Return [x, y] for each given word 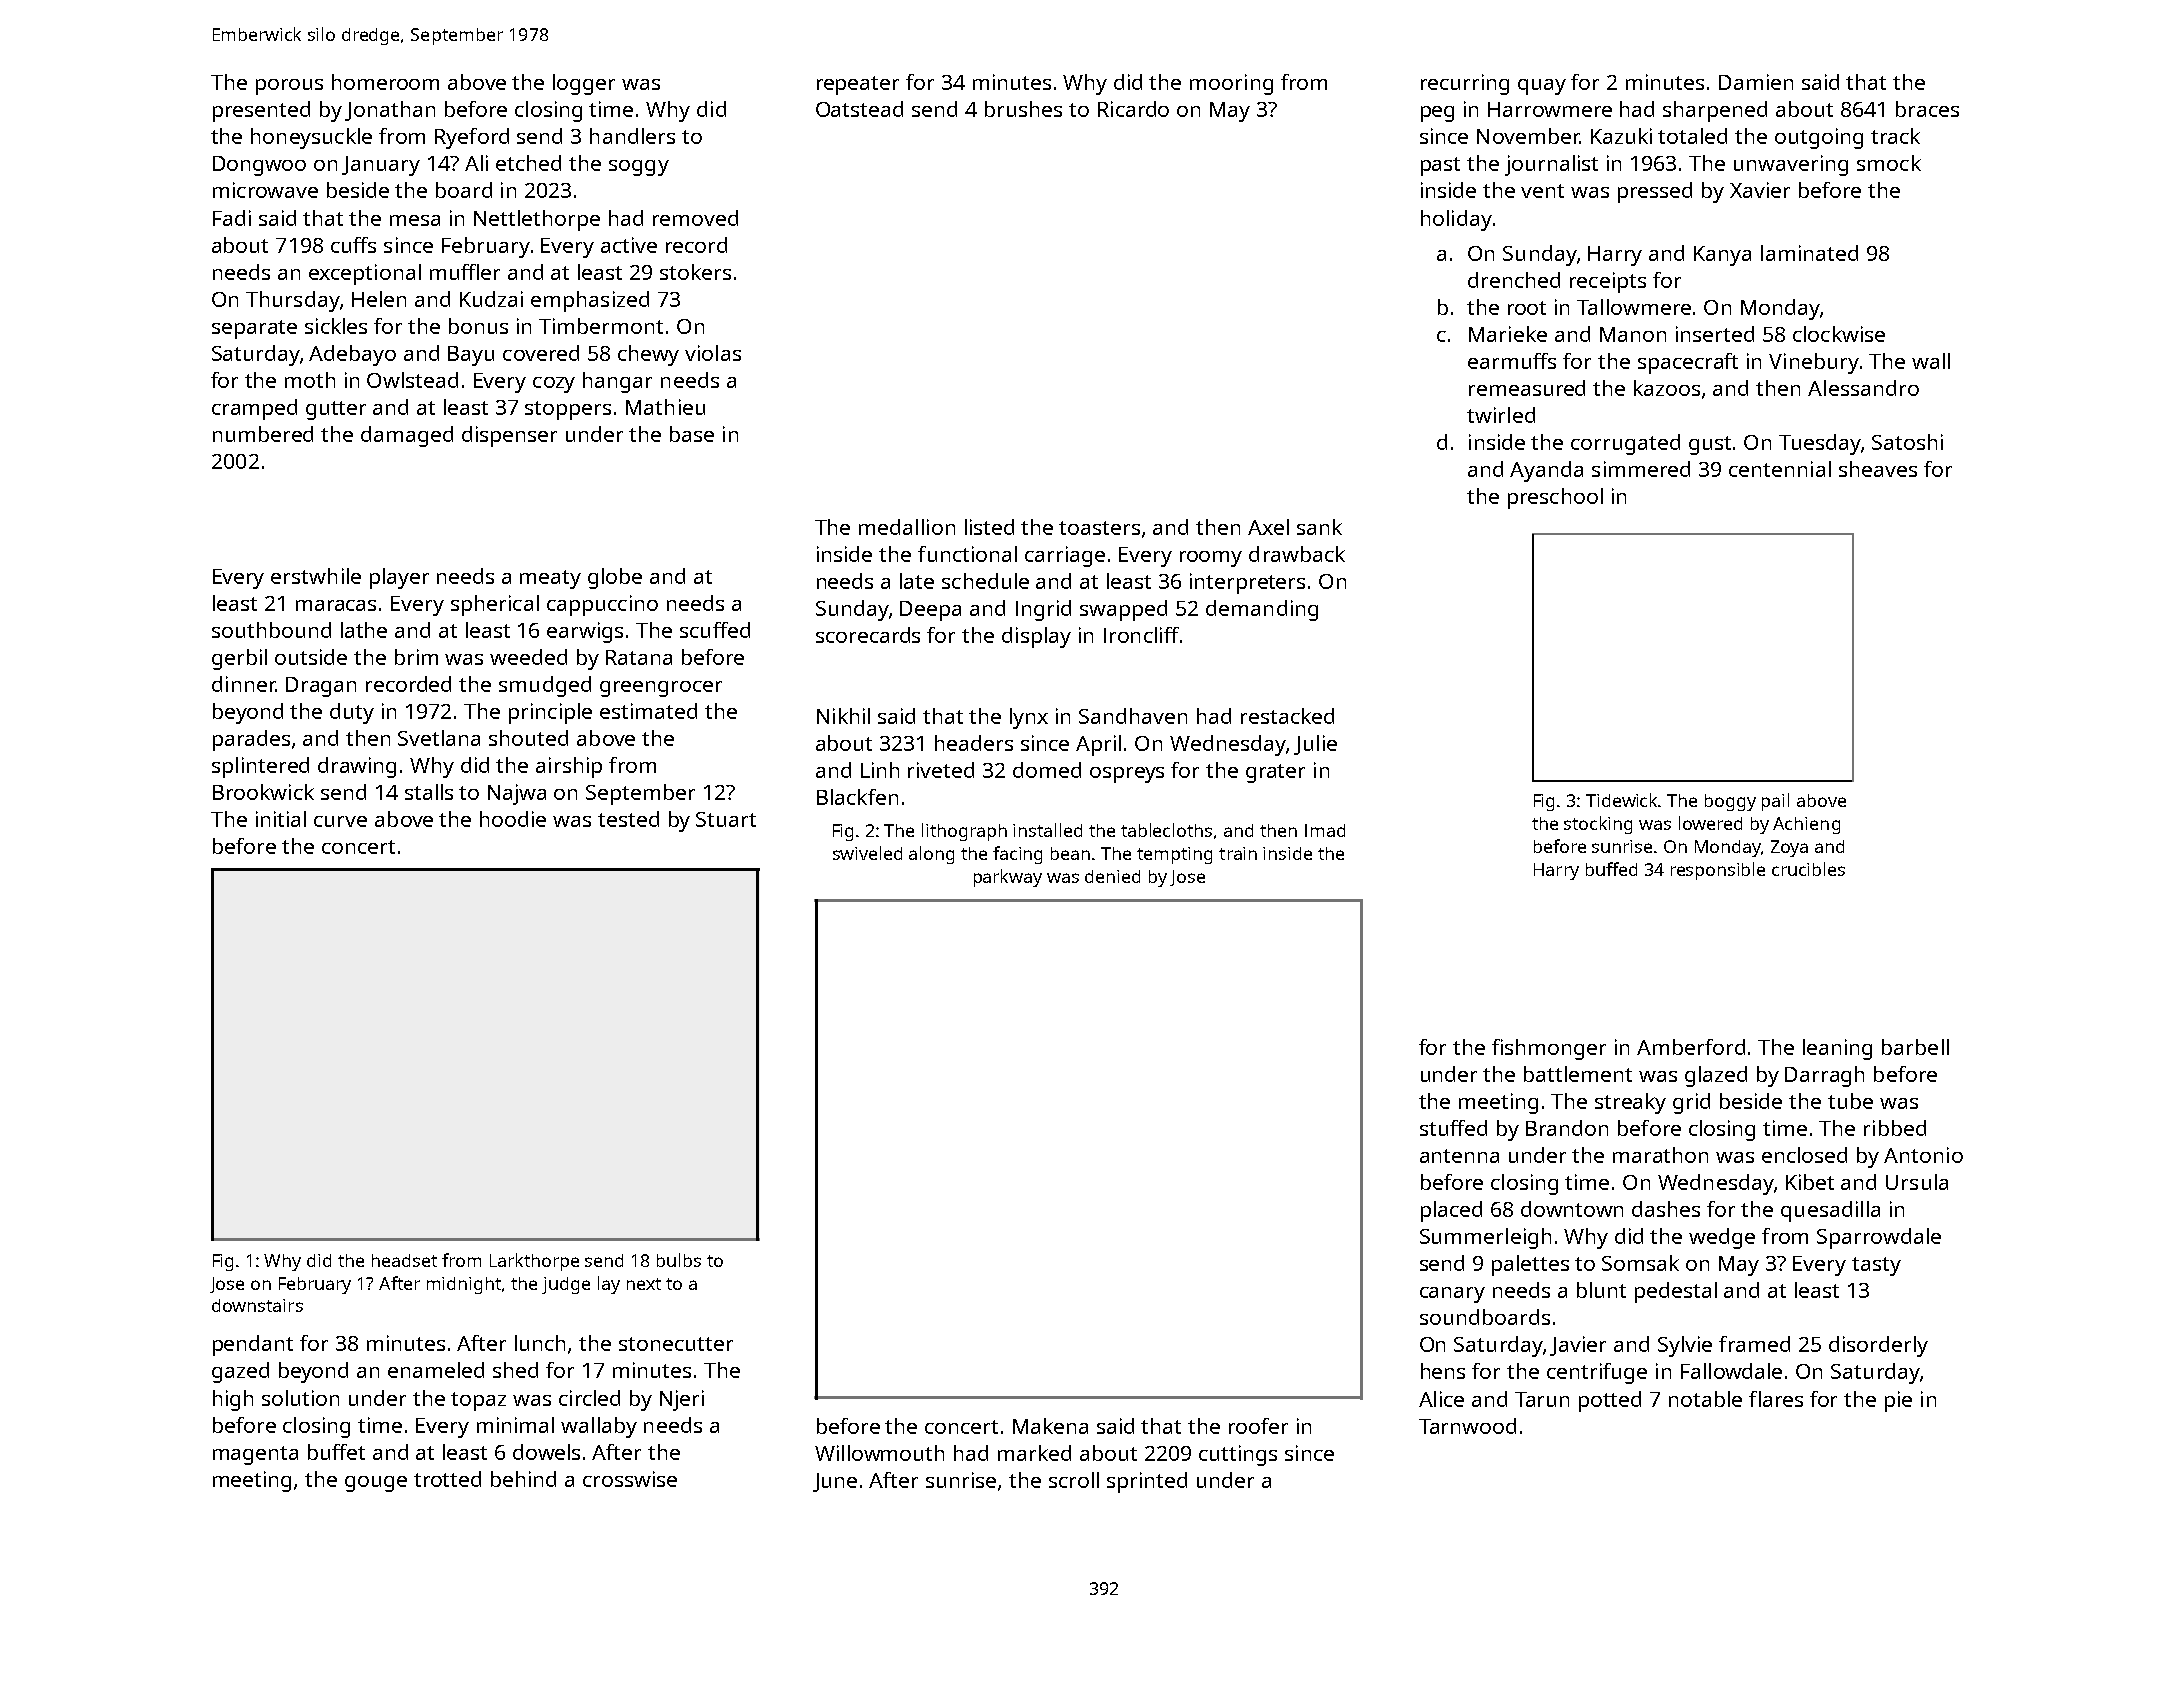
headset [404, 1260]
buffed [1611, 869]
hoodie [513, 819]
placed [1451, 1211]
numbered [263, 434]
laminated [1809, 253]
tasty [1876, 1266]
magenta [255, 1455]
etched [528, 163]
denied [1112, 876]
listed [989, 527]
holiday [1456, 220]
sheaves [1878, 469]
